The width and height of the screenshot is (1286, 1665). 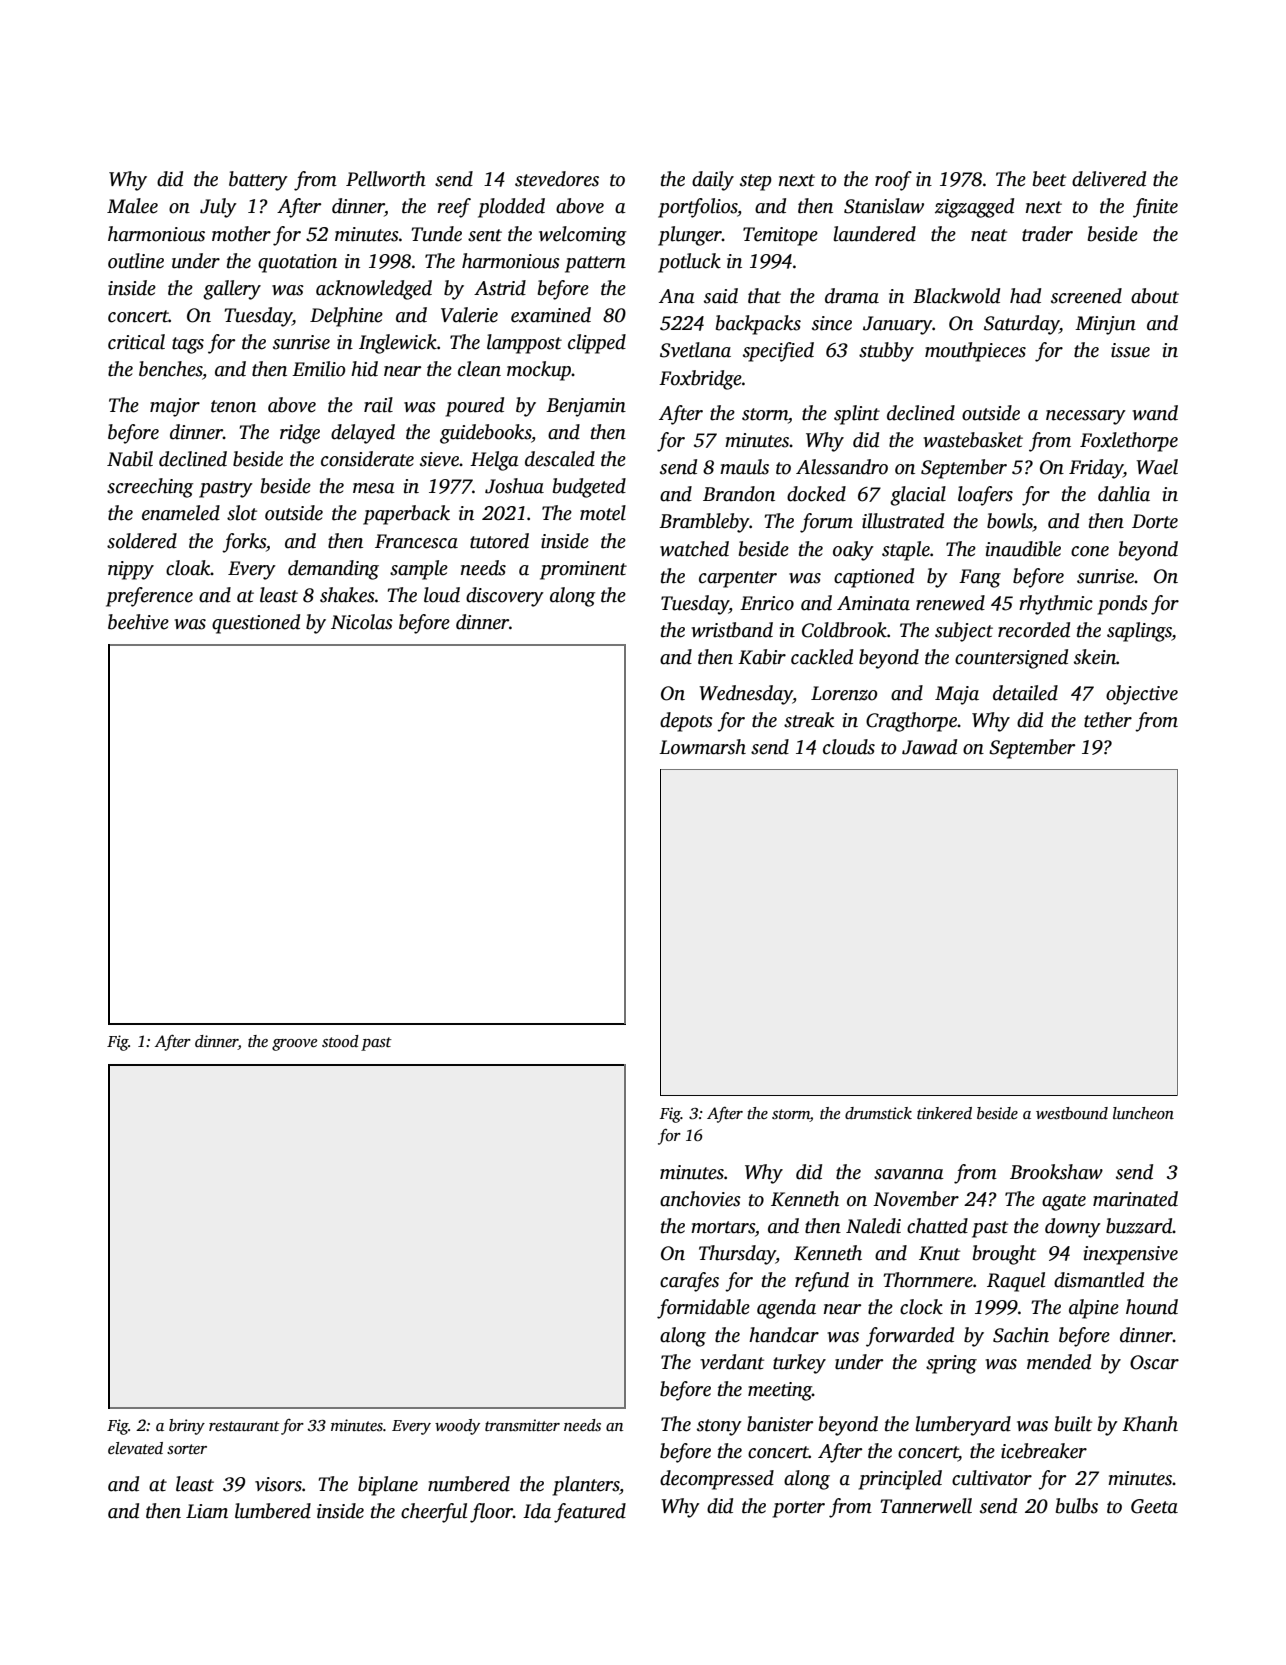 What do you see at coordinates (842, 467) in the screenshot?
I see `Alessandro` at bounding box center [842, 467].
